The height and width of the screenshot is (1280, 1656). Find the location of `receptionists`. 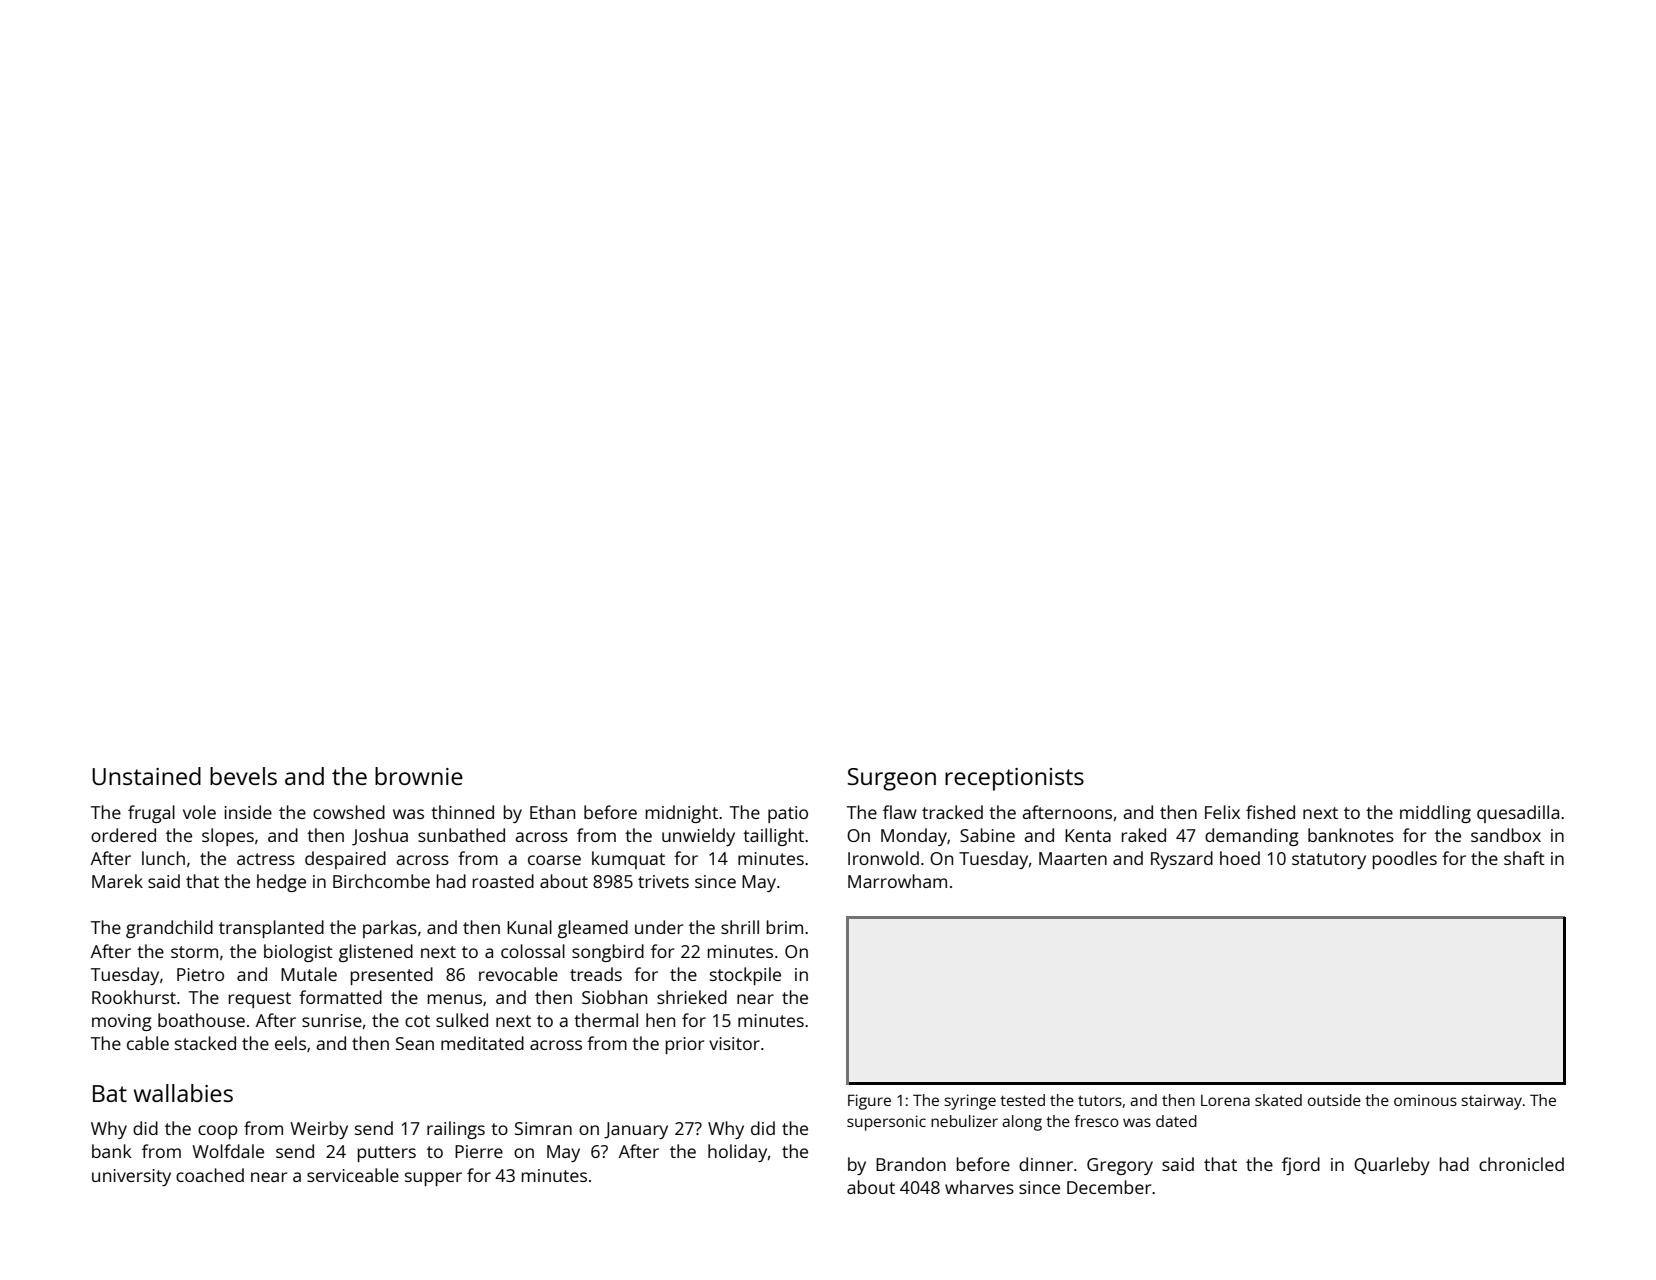

receptionists is located at coordinates (1014, 779).
